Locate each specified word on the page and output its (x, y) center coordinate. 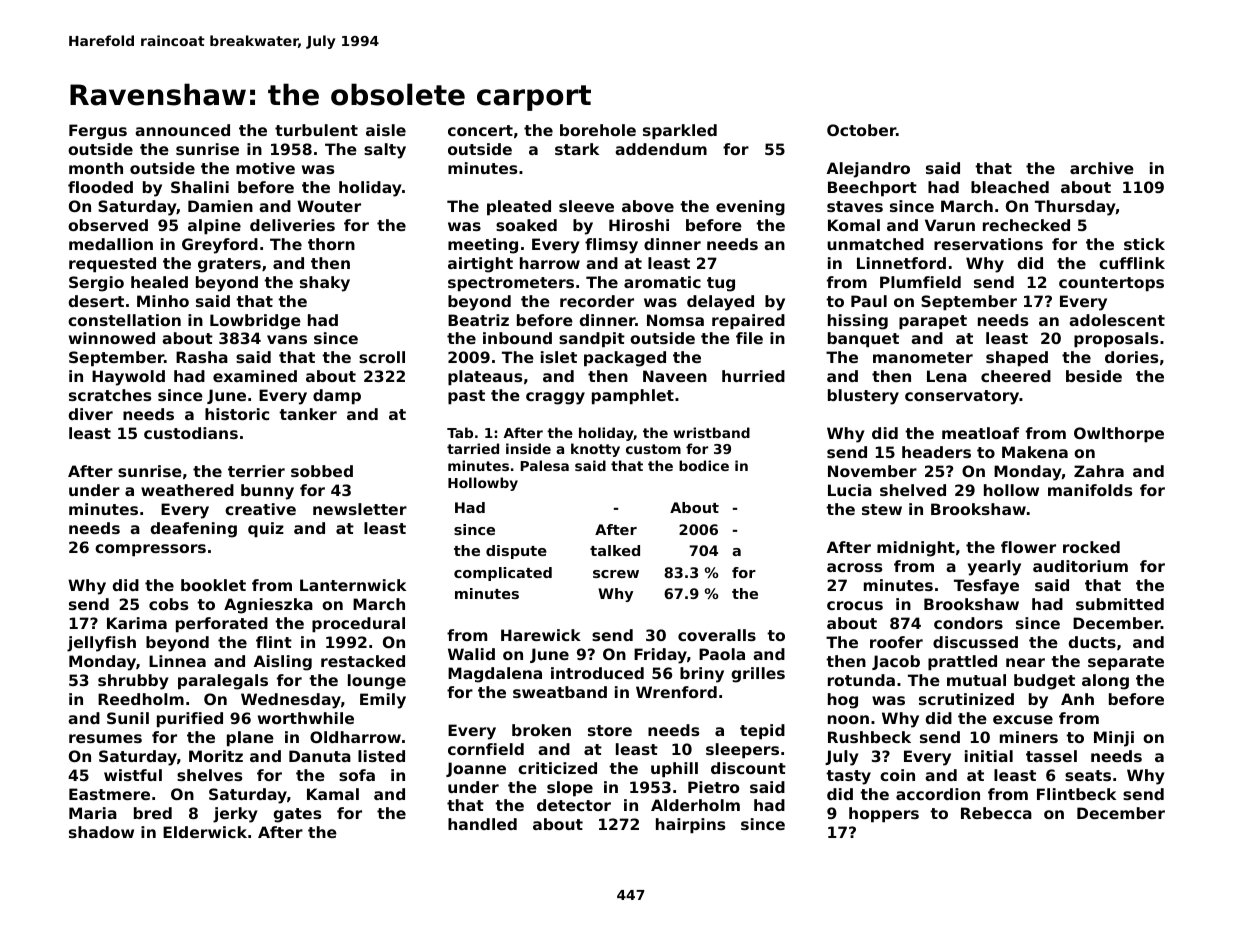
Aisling (283, 663)
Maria (93, 813)
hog (843, 701)
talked (615, 550)
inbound (517, 338)
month (96, 168)
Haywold (128, 378)
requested (112, 264)
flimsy (611, 246)
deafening (193, 530)
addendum (661, 149)
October (861, 130)
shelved (913, 490)
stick (1144, 244)
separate (1126, 663)
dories (1131, 357)
